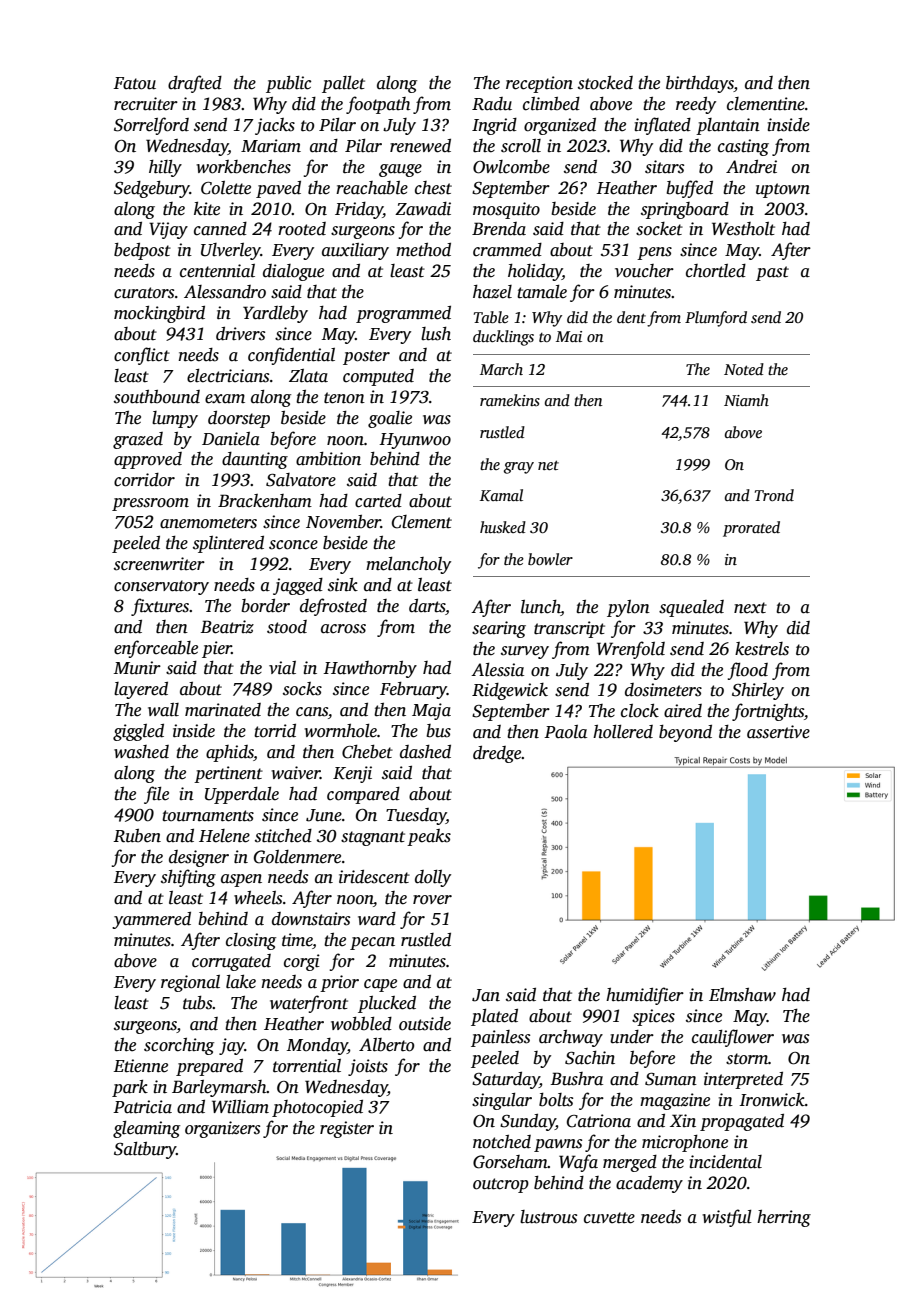 This document has width=924, height=1308. Describe the element at coordinates (134, 83) in the document. I see `Fatou` at that location.
